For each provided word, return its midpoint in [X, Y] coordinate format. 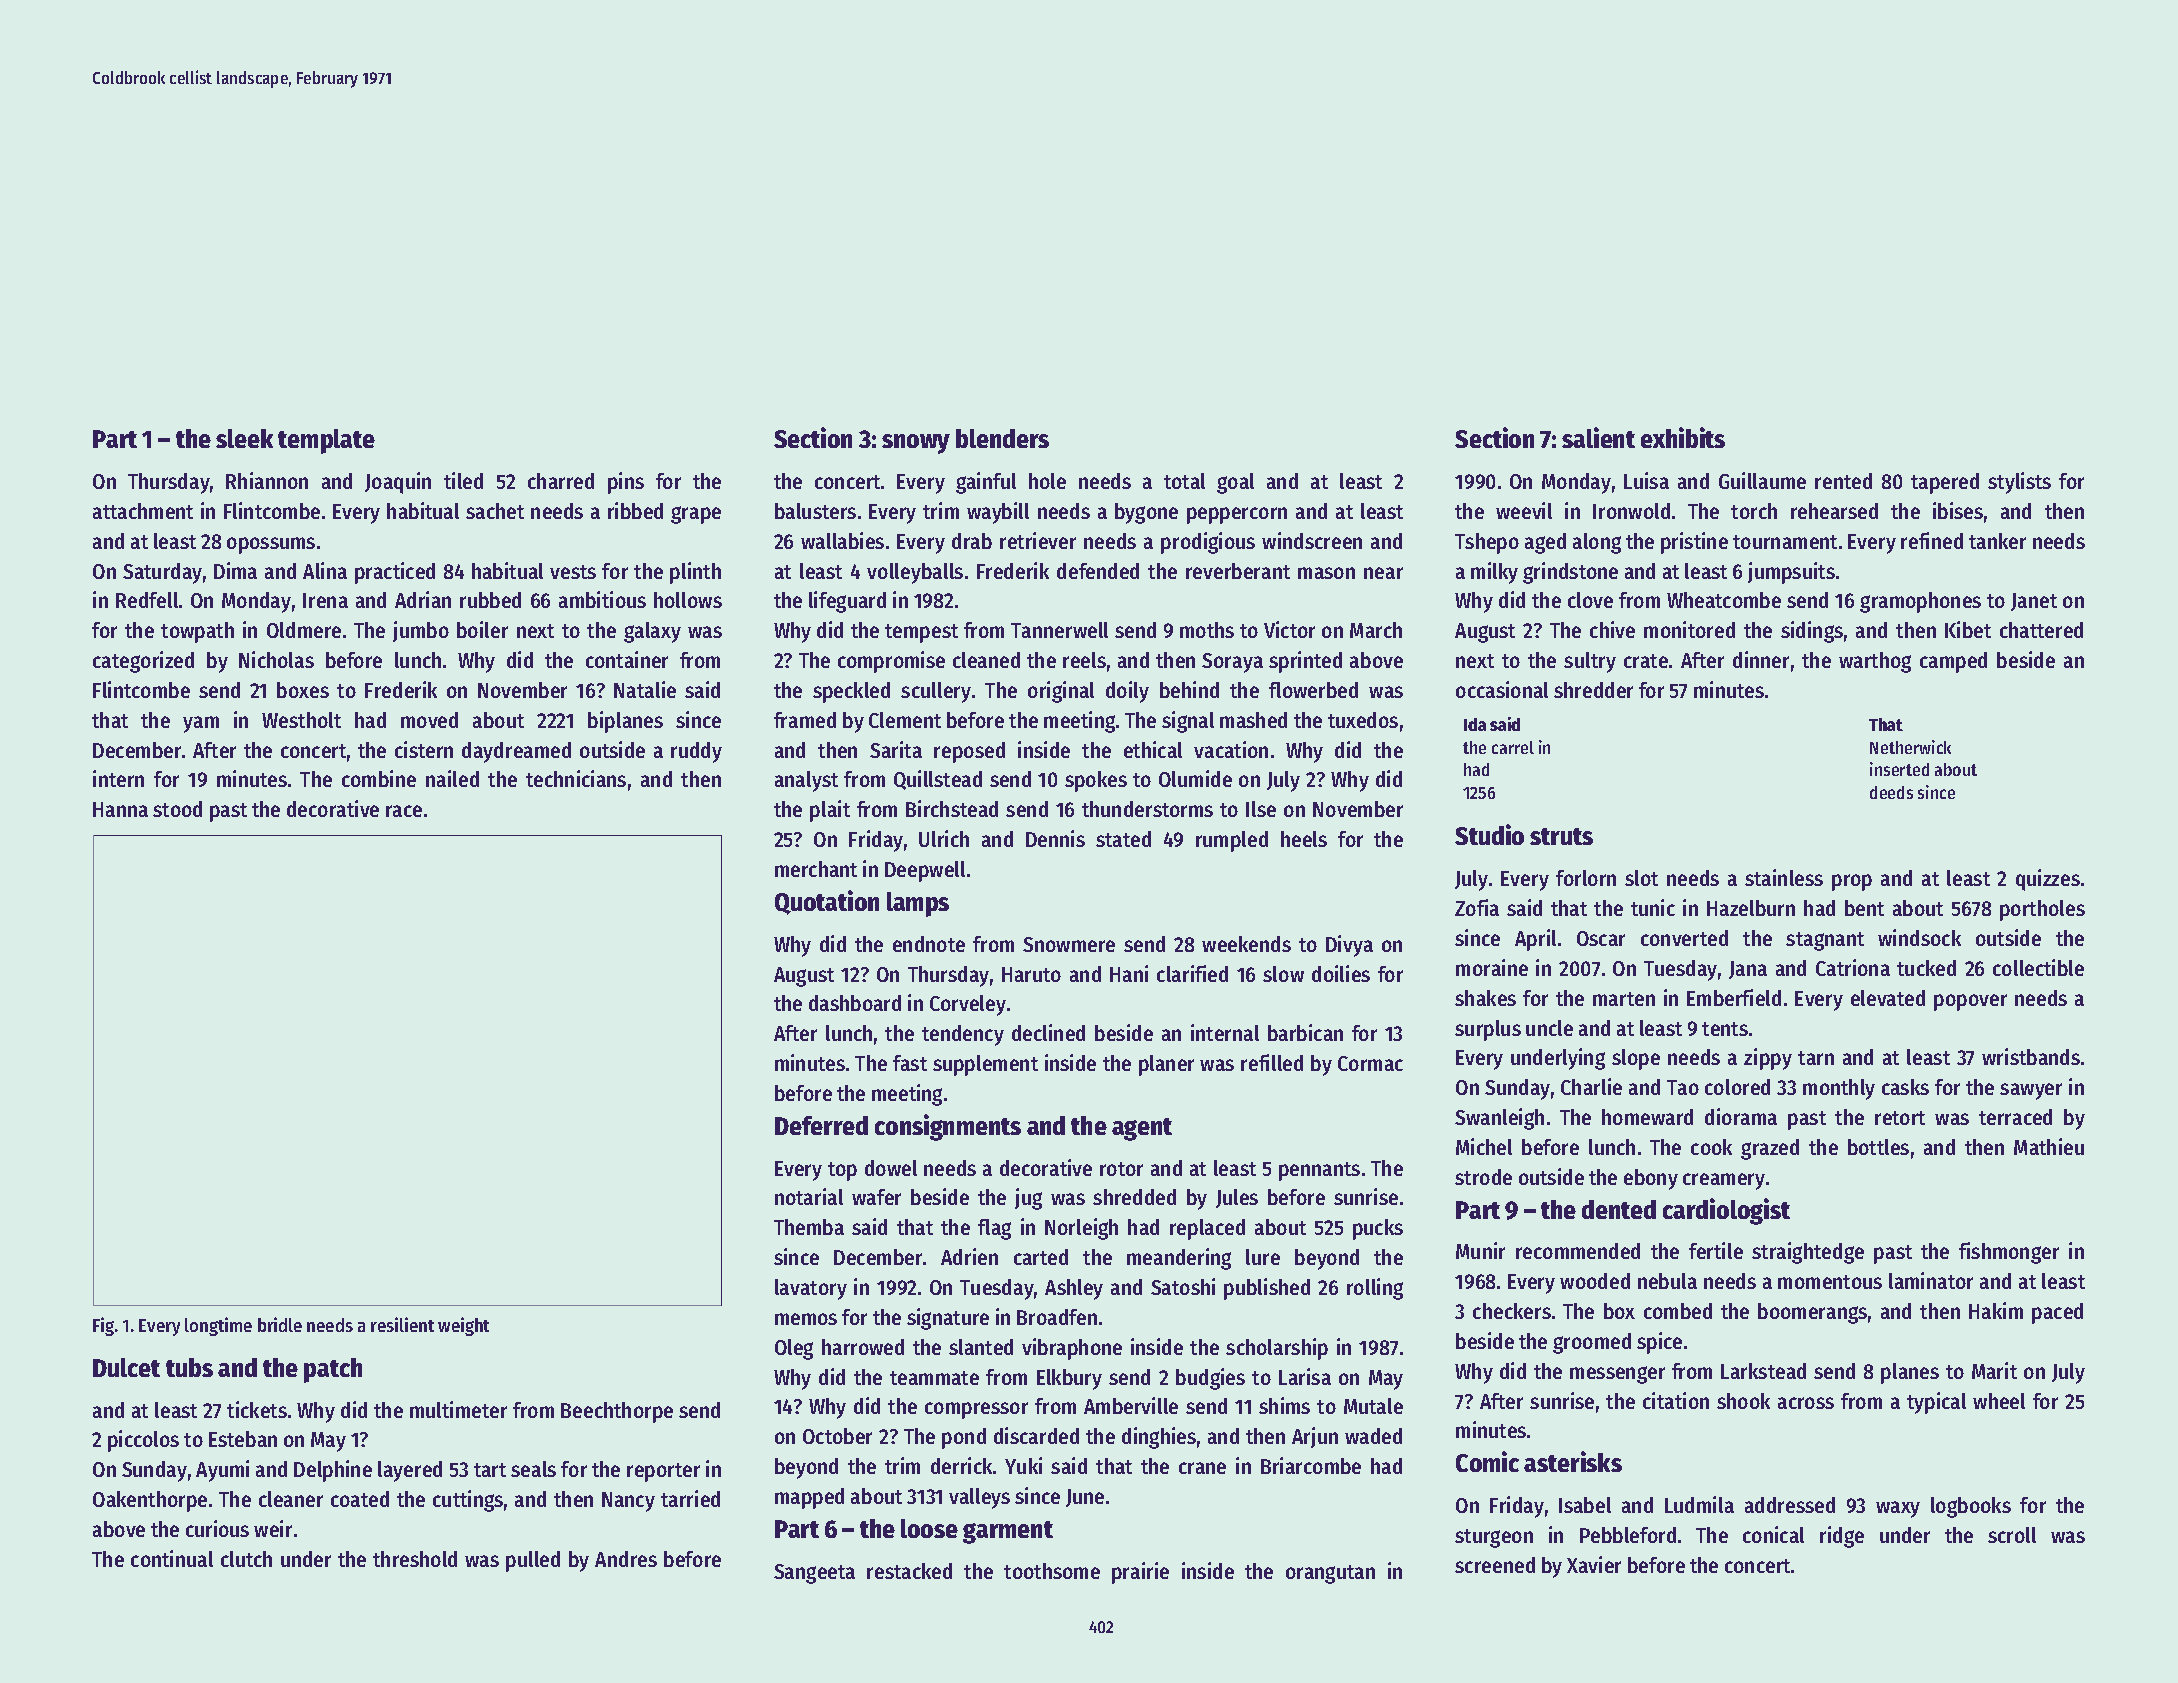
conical [1773, 1534]
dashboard [855, 1003]
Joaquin [398, 483]
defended [1098, 571]
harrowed [863, 1347]
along [1597, 543]
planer [1166, 1065]
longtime [218, 1326]
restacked [909, 1571]
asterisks [1573, 1461]
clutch [246, 1559]
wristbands [2031, 1056]
